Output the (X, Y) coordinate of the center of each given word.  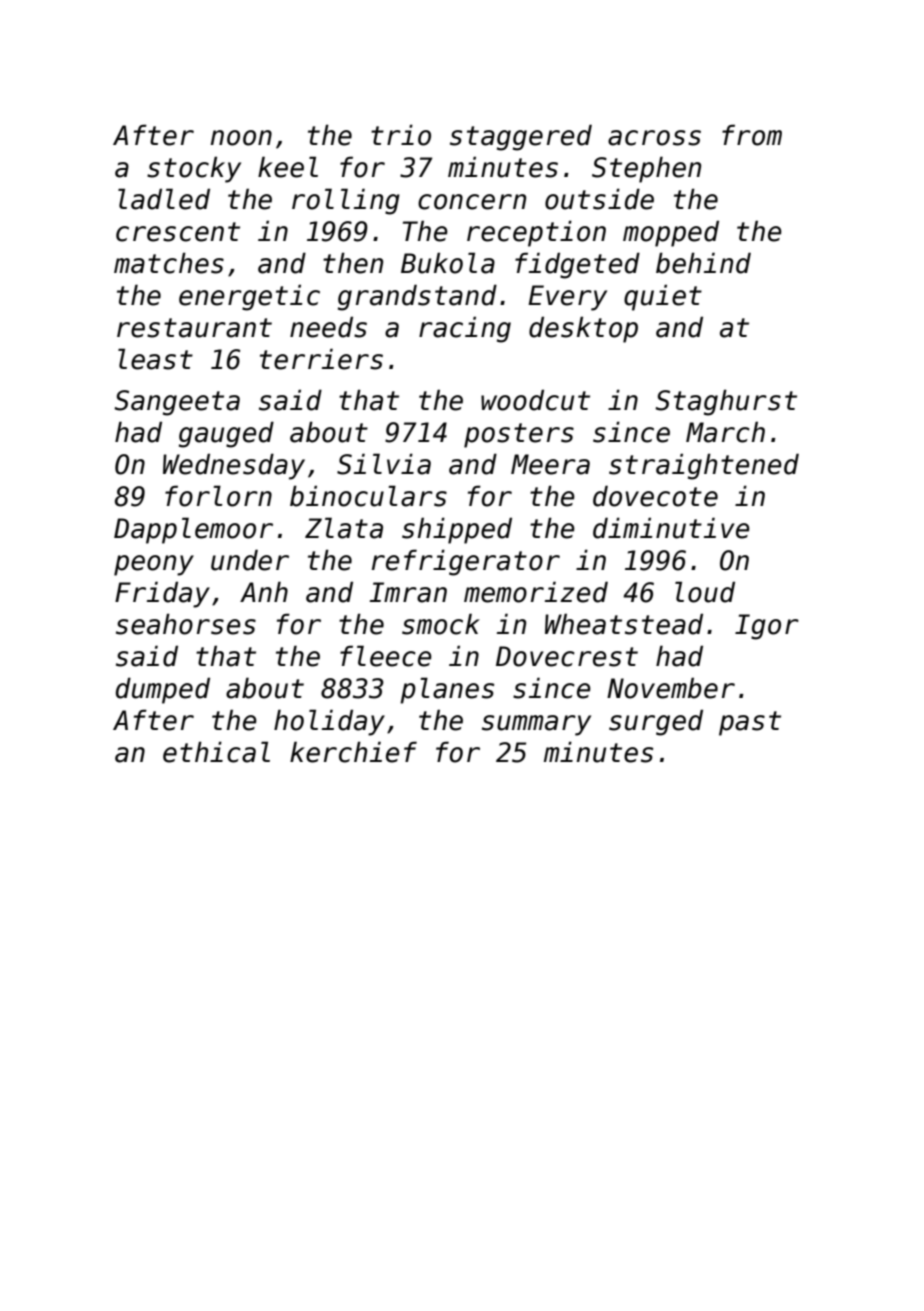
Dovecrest (567, 656)
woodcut (535, 400)
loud (705, 592)
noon (241, 138)
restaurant (194, 328)
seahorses (186, 624)
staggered (521, 137)
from (752, 135)
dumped (163, 690)
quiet (663, 297)
